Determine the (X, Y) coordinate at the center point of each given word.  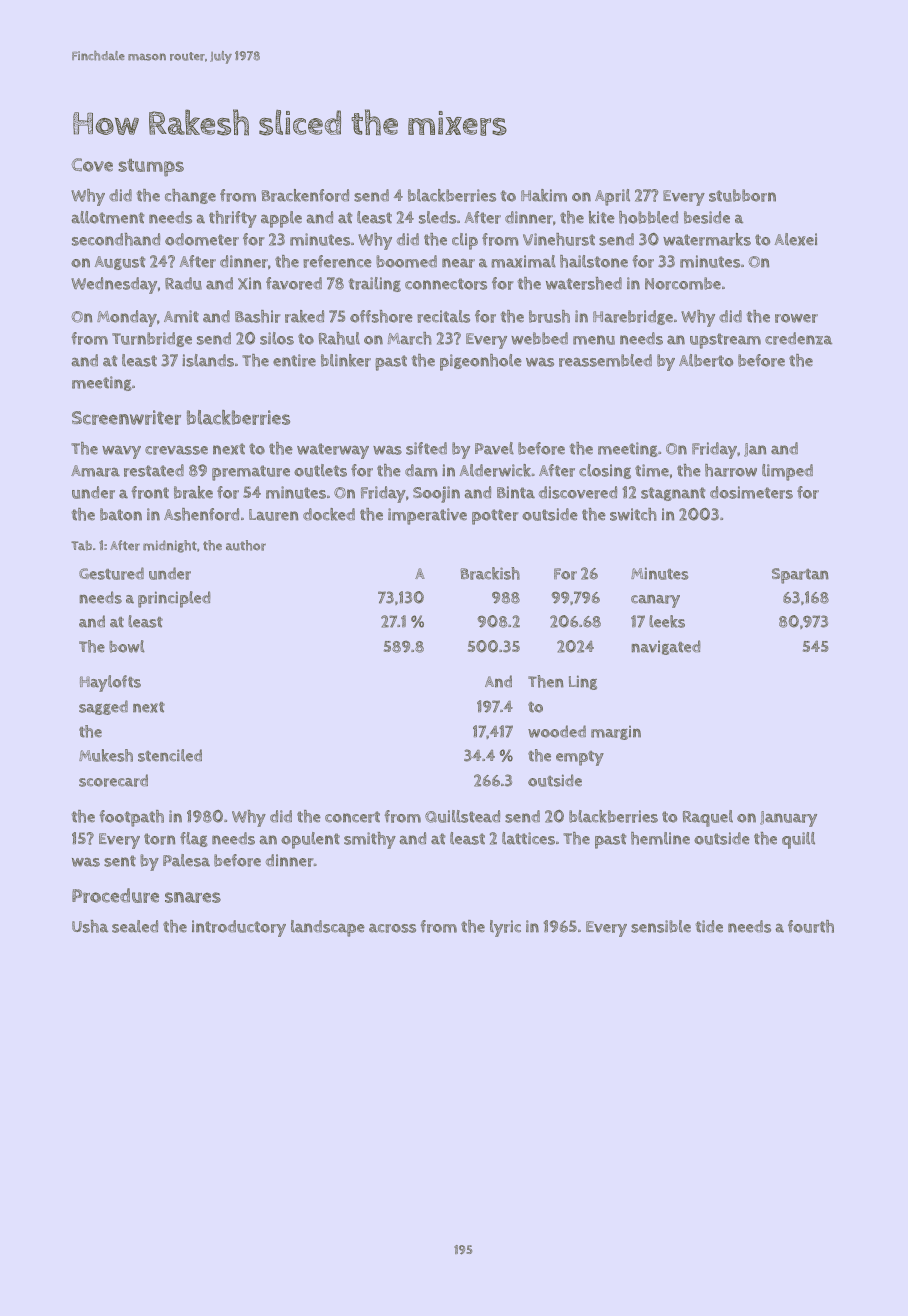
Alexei (795, 239)
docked (329, 514)
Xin (250, 283)
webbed (539, 338)
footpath (131, 818)
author (246, 545)
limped (787, 472)
